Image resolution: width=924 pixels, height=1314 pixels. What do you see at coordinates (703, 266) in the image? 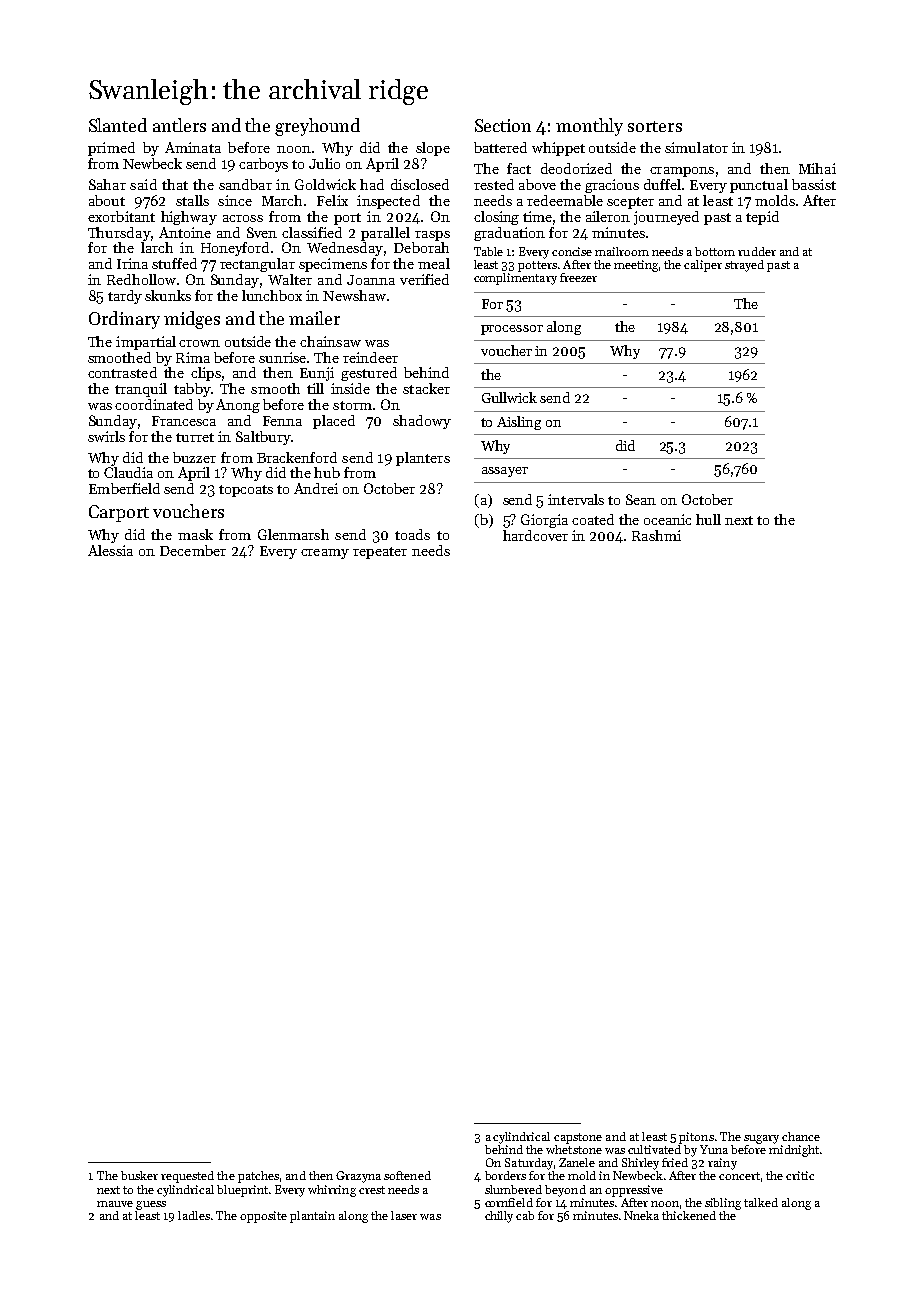
I see `caliper` at bounding box center [703, 266].
